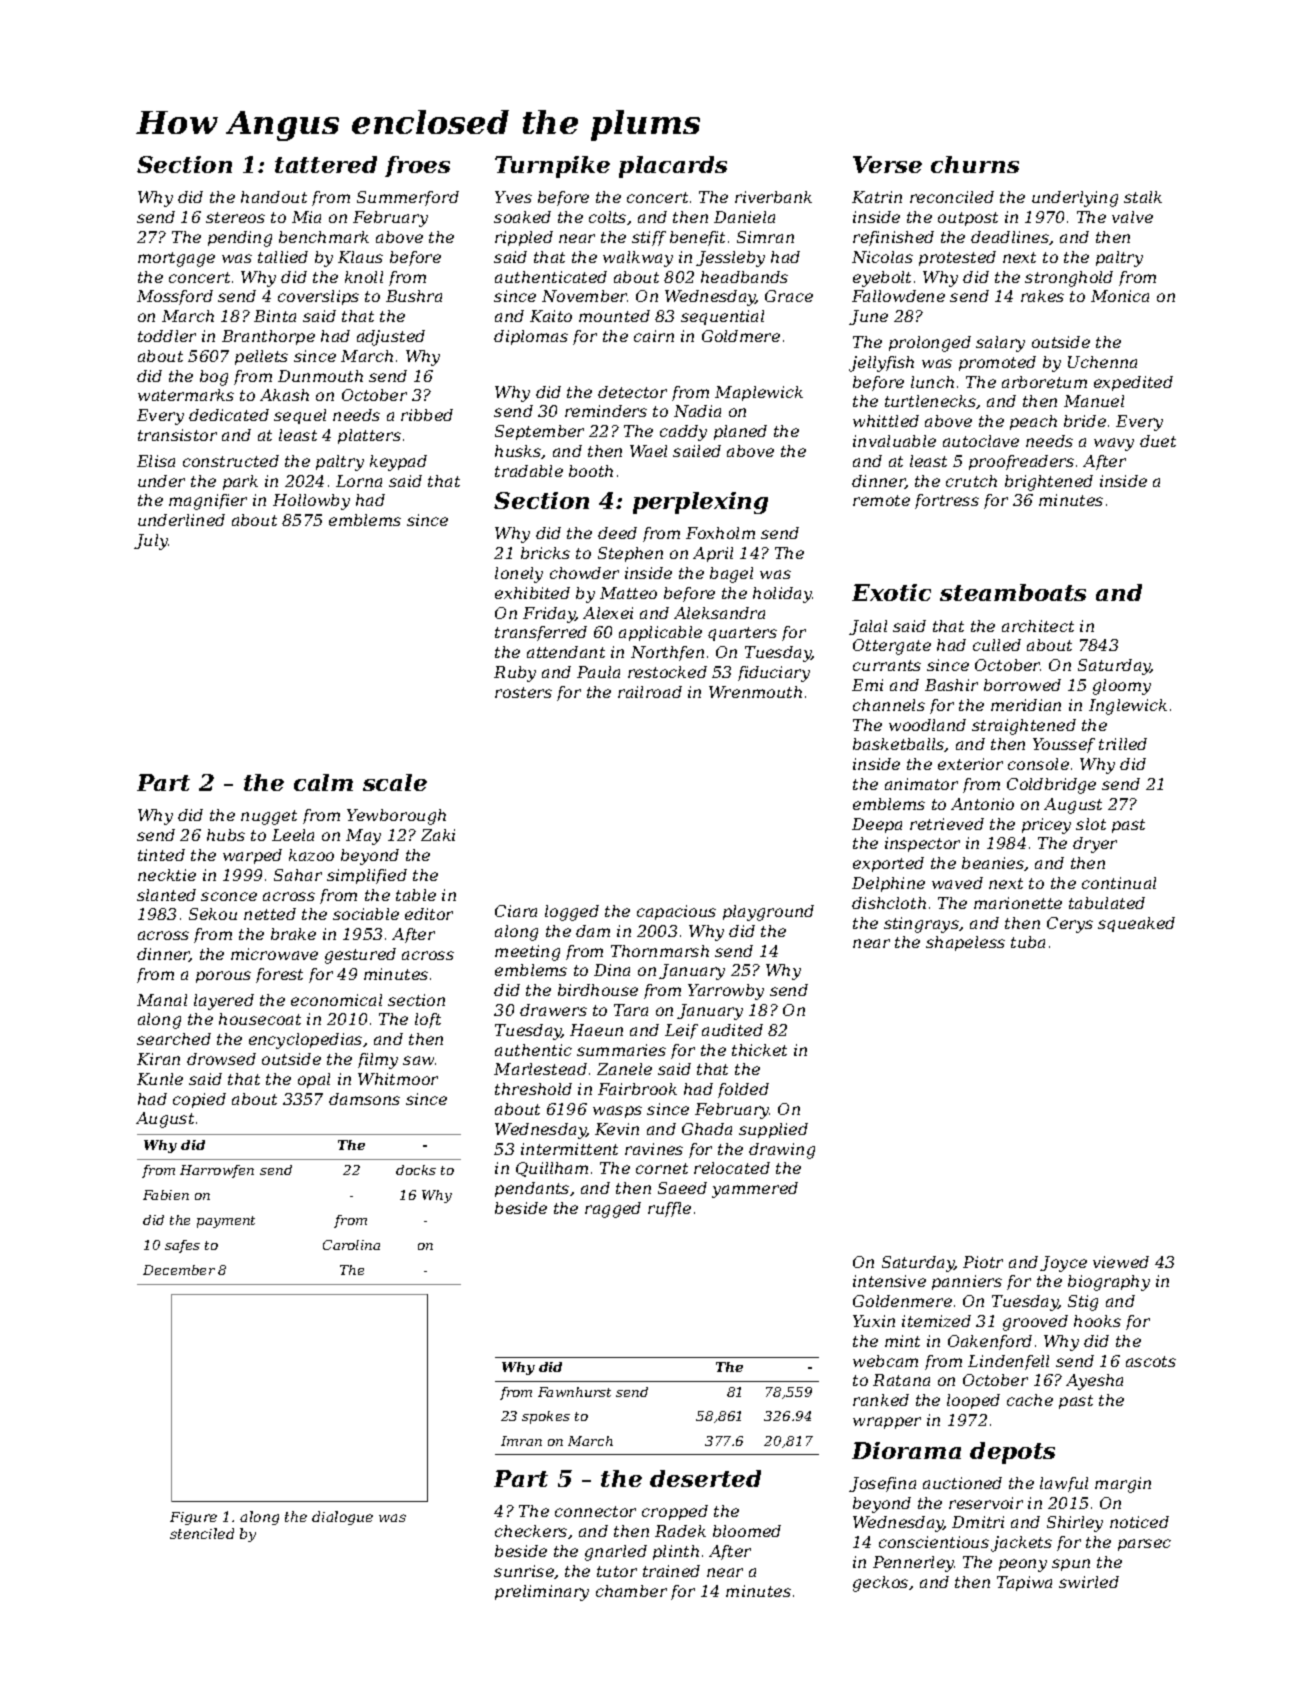  What do you see at coordinates (408, 198) in the screenshot?
I see `Summerford` at bounding box center [408, 198].
